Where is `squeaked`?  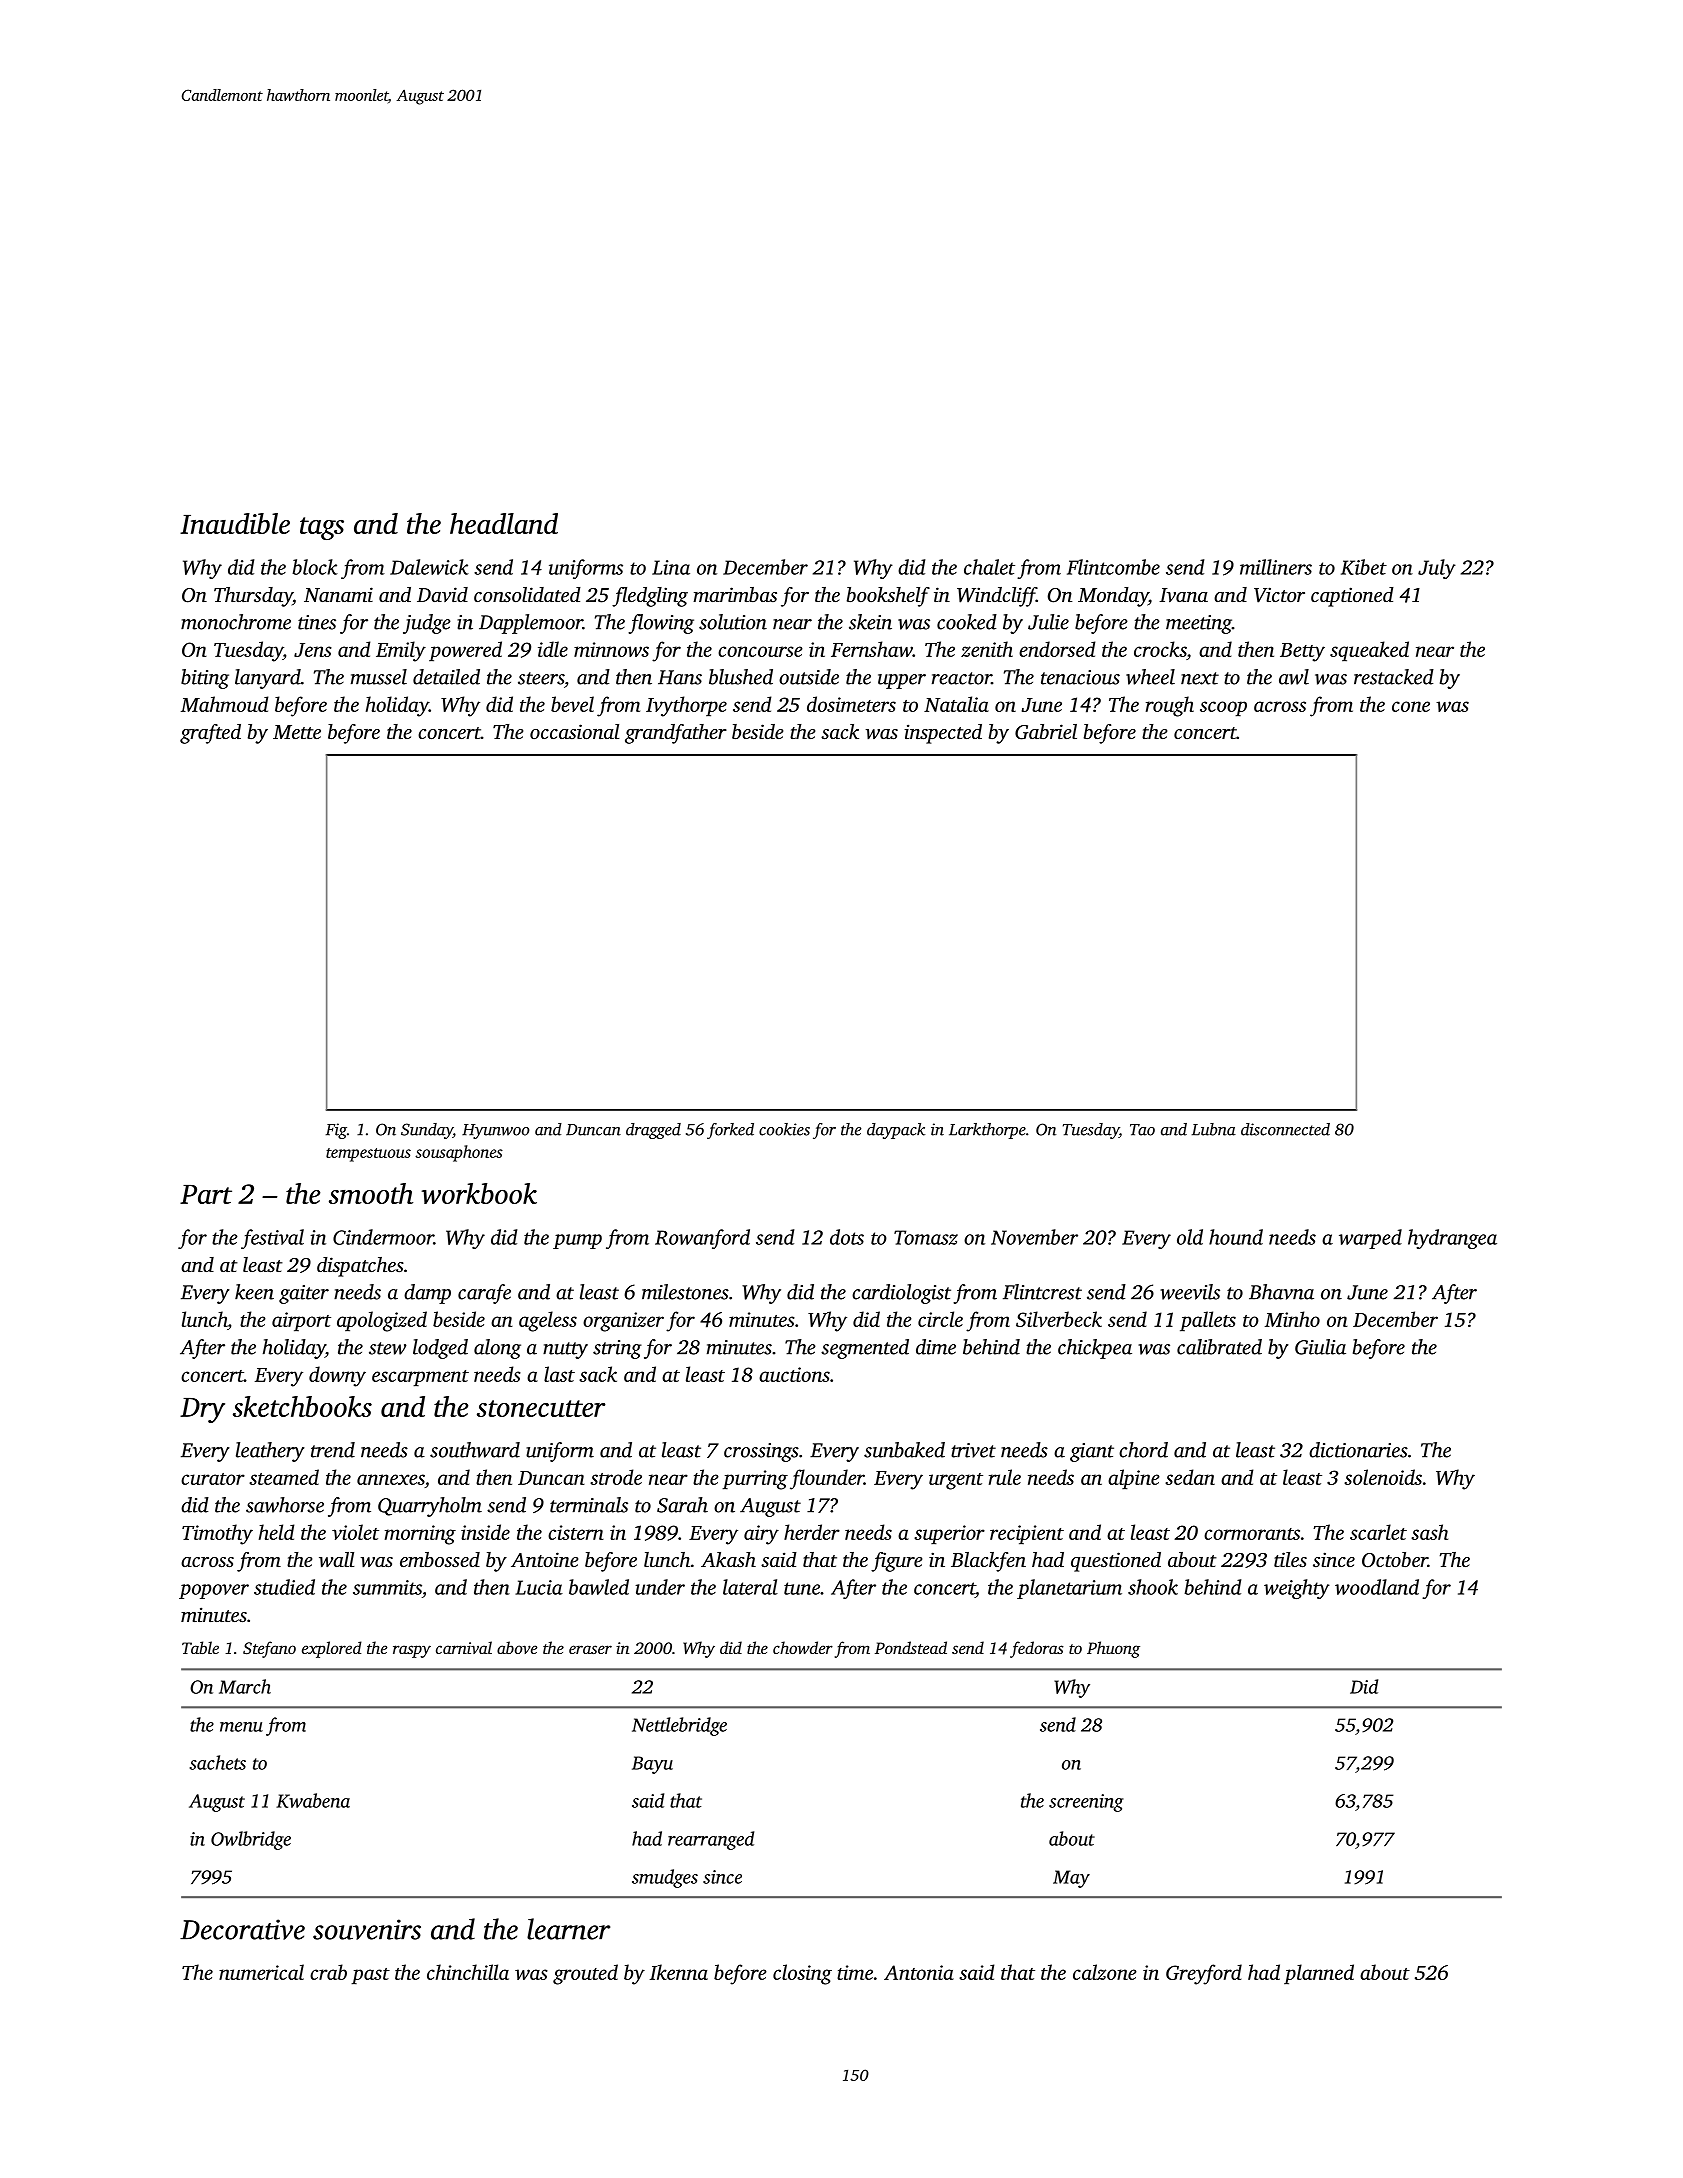
squeaked is located at coordinates (1369, 651).
